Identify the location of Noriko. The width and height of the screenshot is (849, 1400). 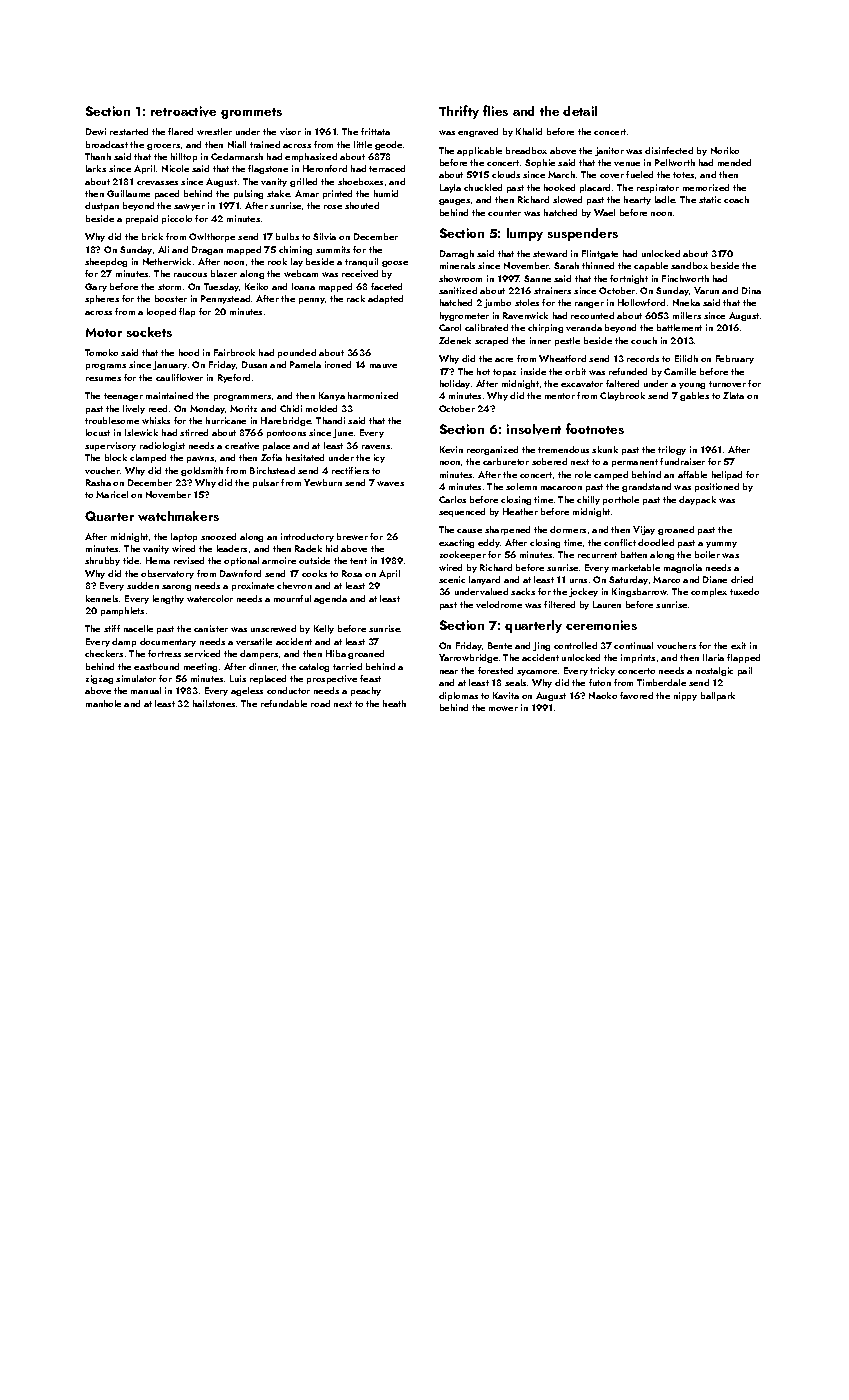
(725, 150).
